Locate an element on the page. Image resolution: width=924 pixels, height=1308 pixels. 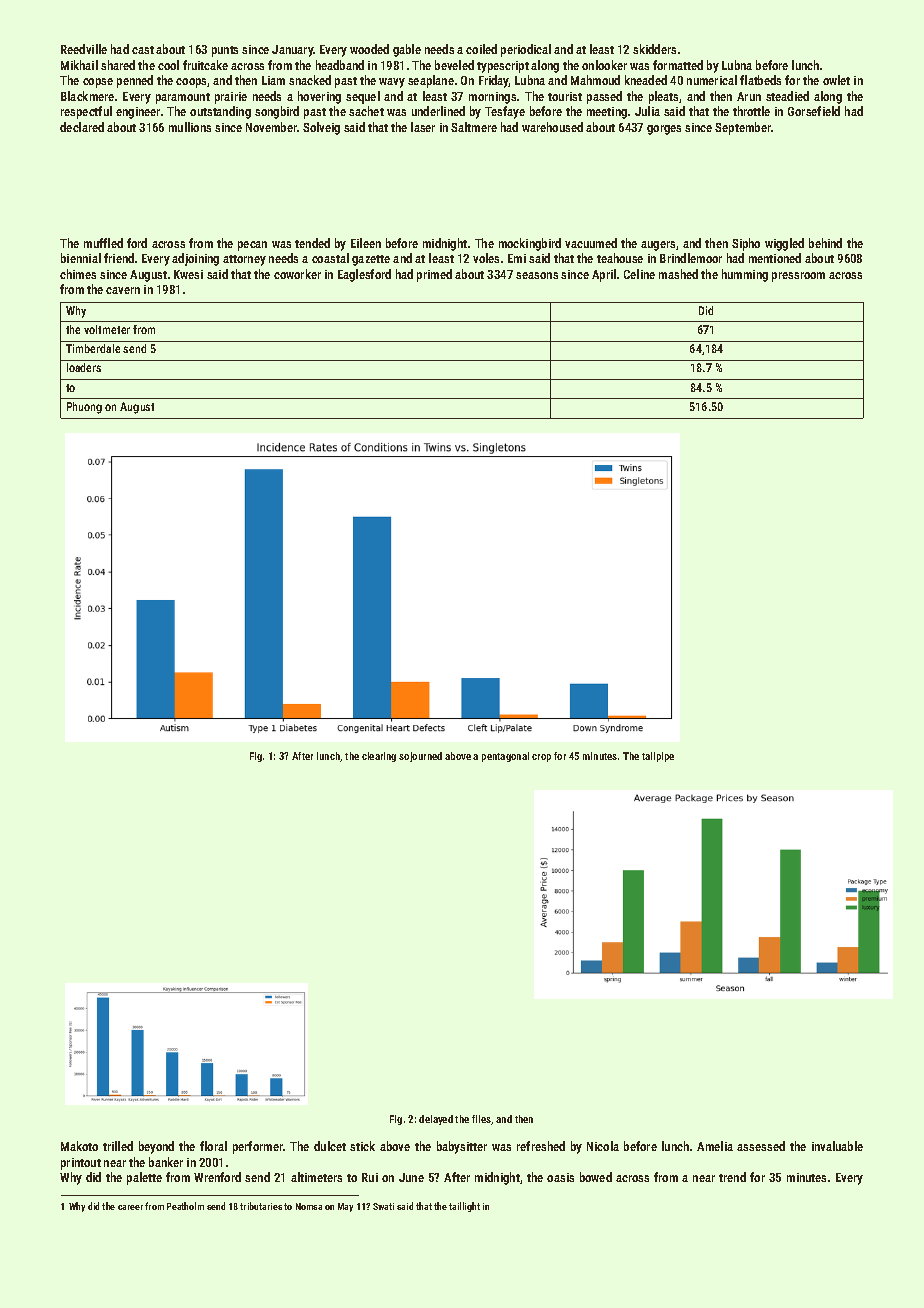
Makoto is located at coordinates (79, 1146).
